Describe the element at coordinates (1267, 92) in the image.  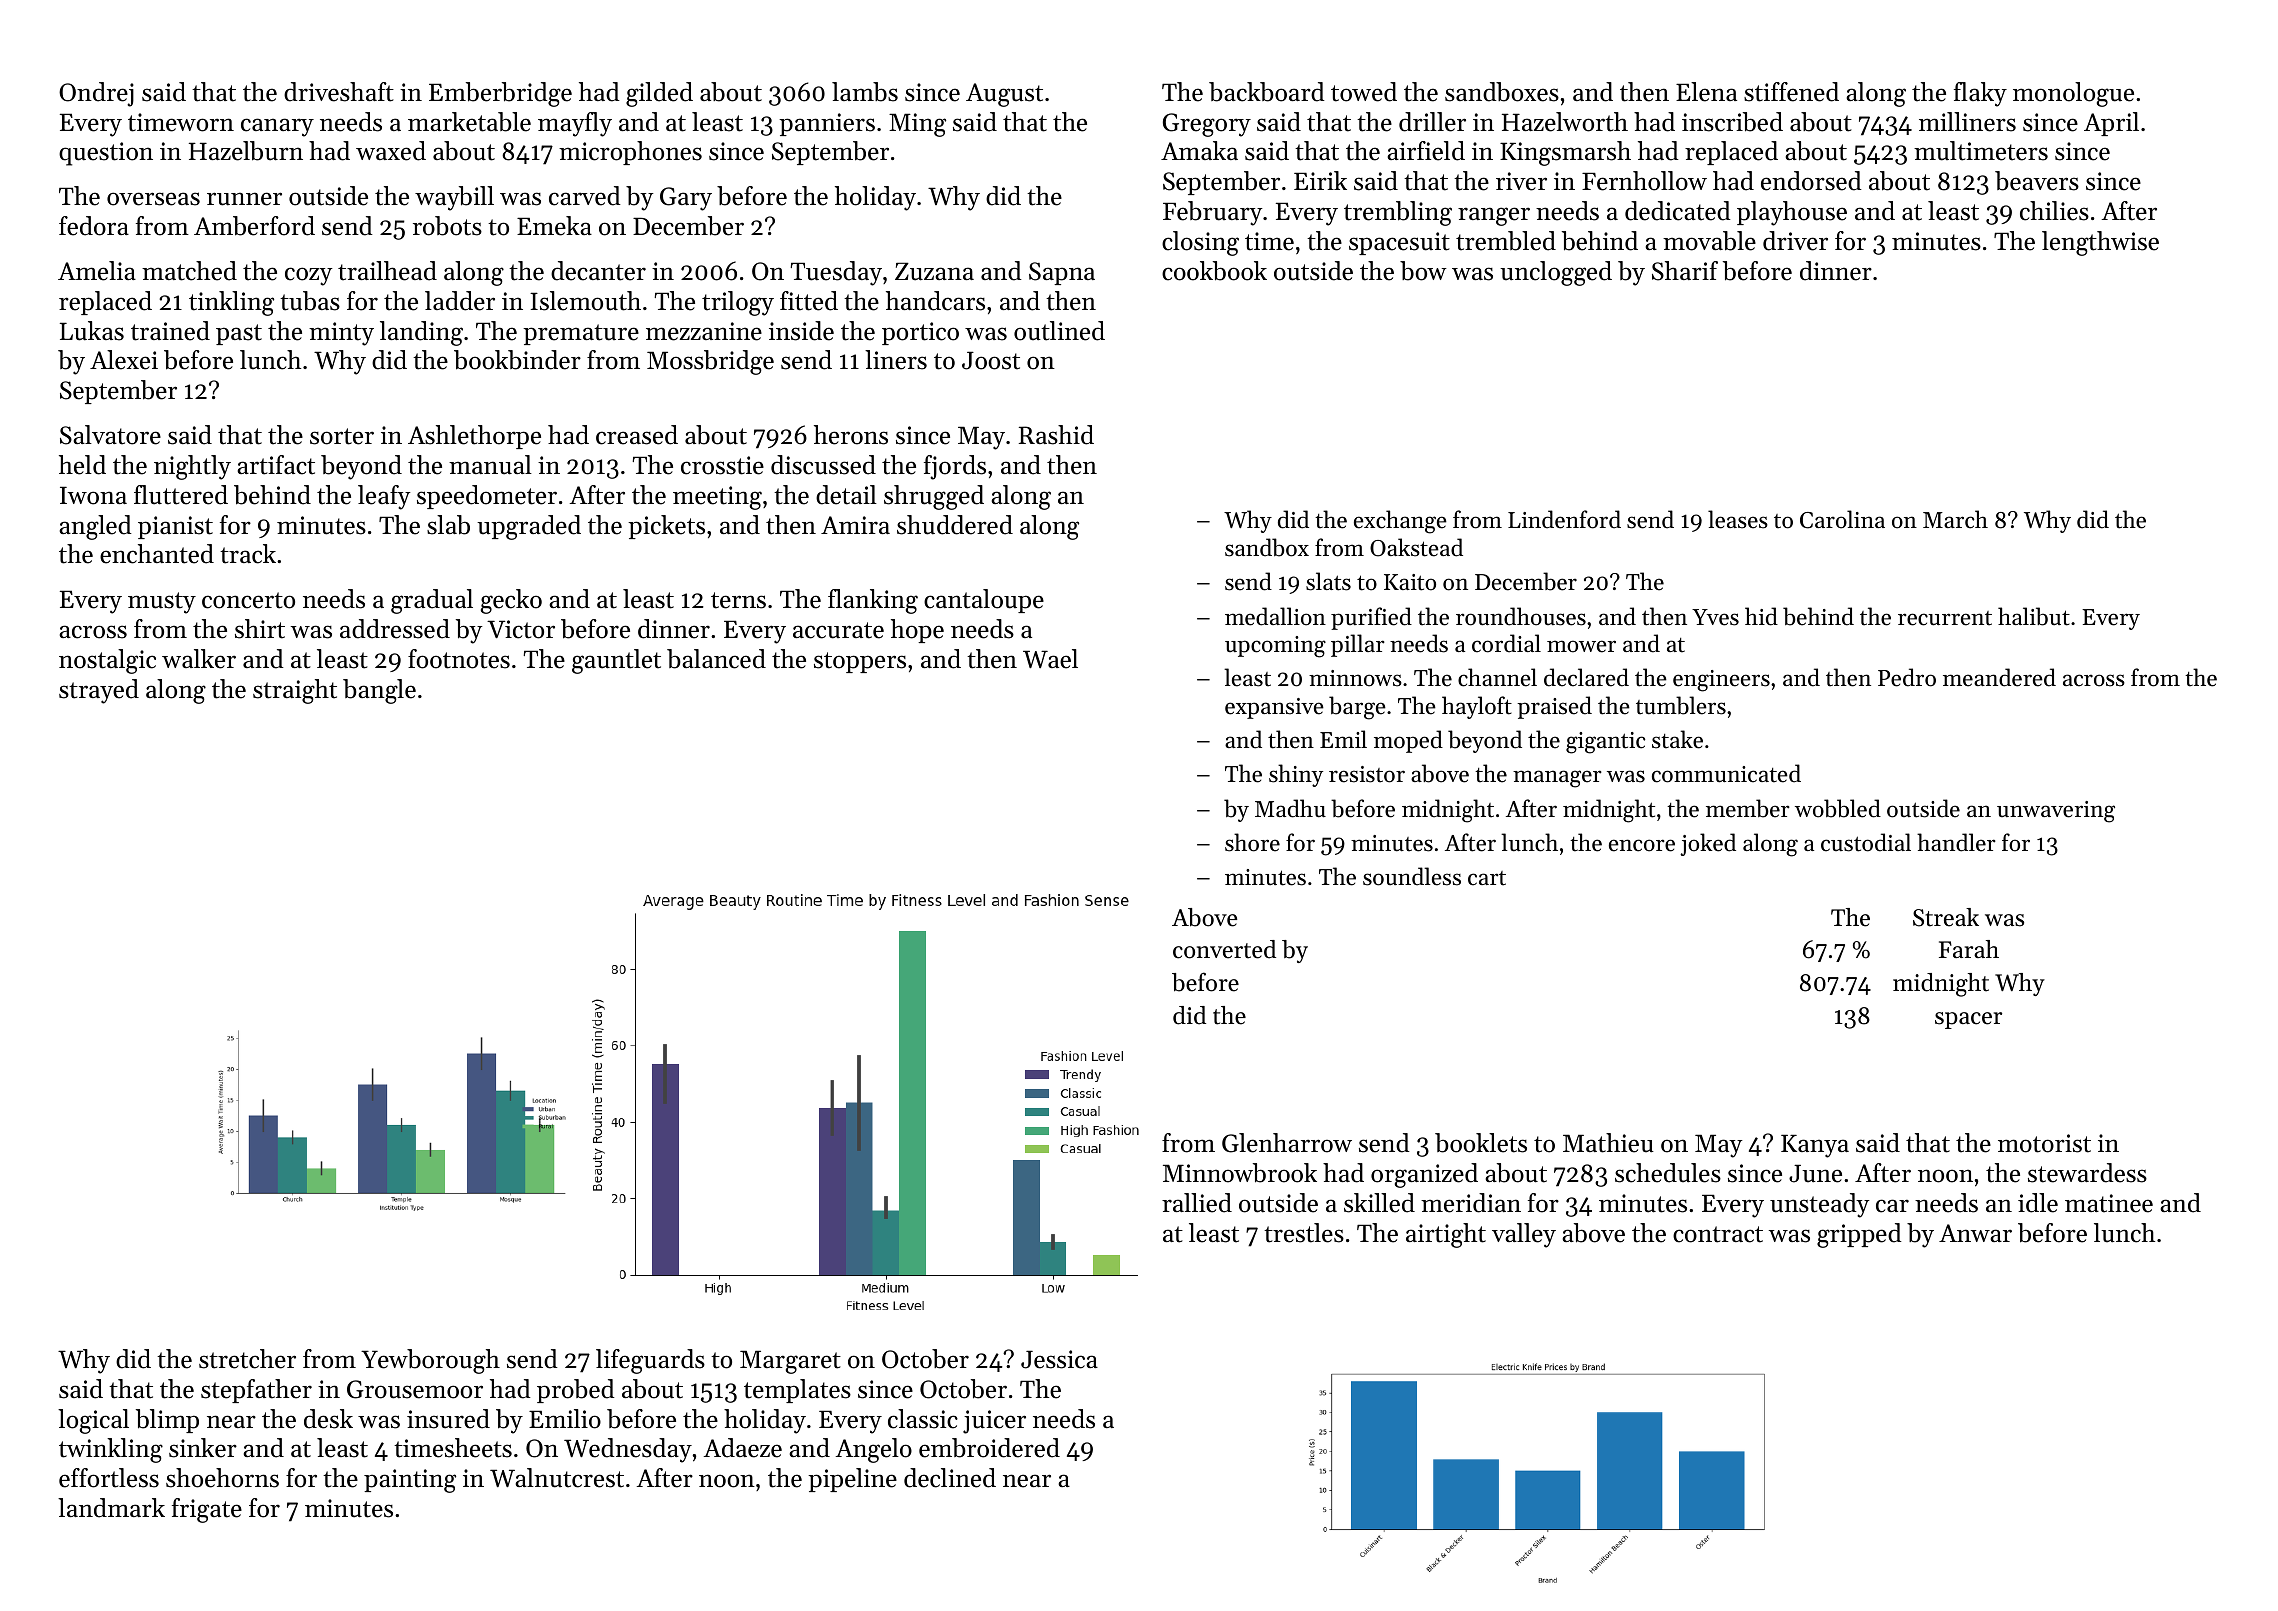
I see `backboard` at that location.
